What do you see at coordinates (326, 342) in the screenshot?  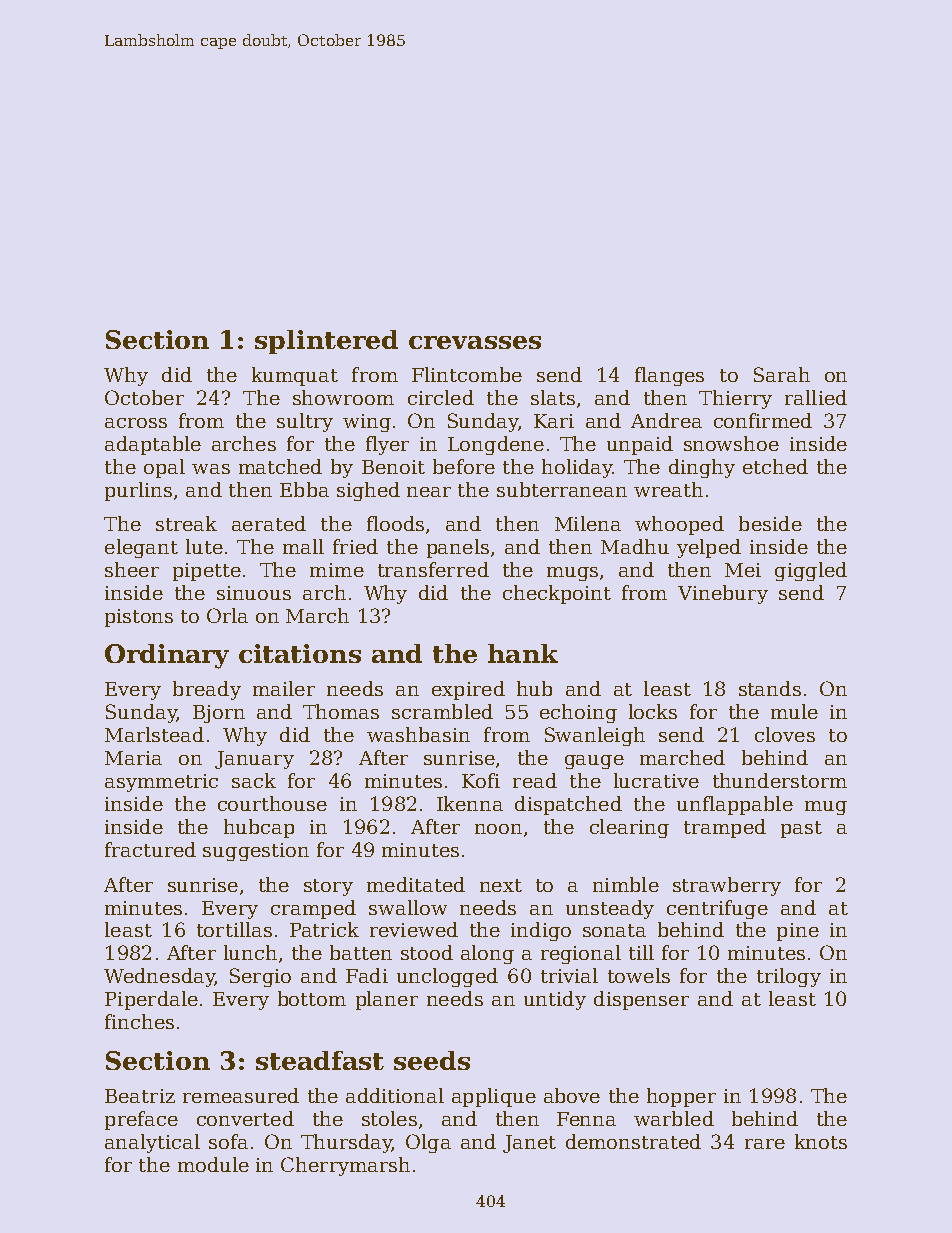 I see `splintered` at bounding box center [326, 342].
